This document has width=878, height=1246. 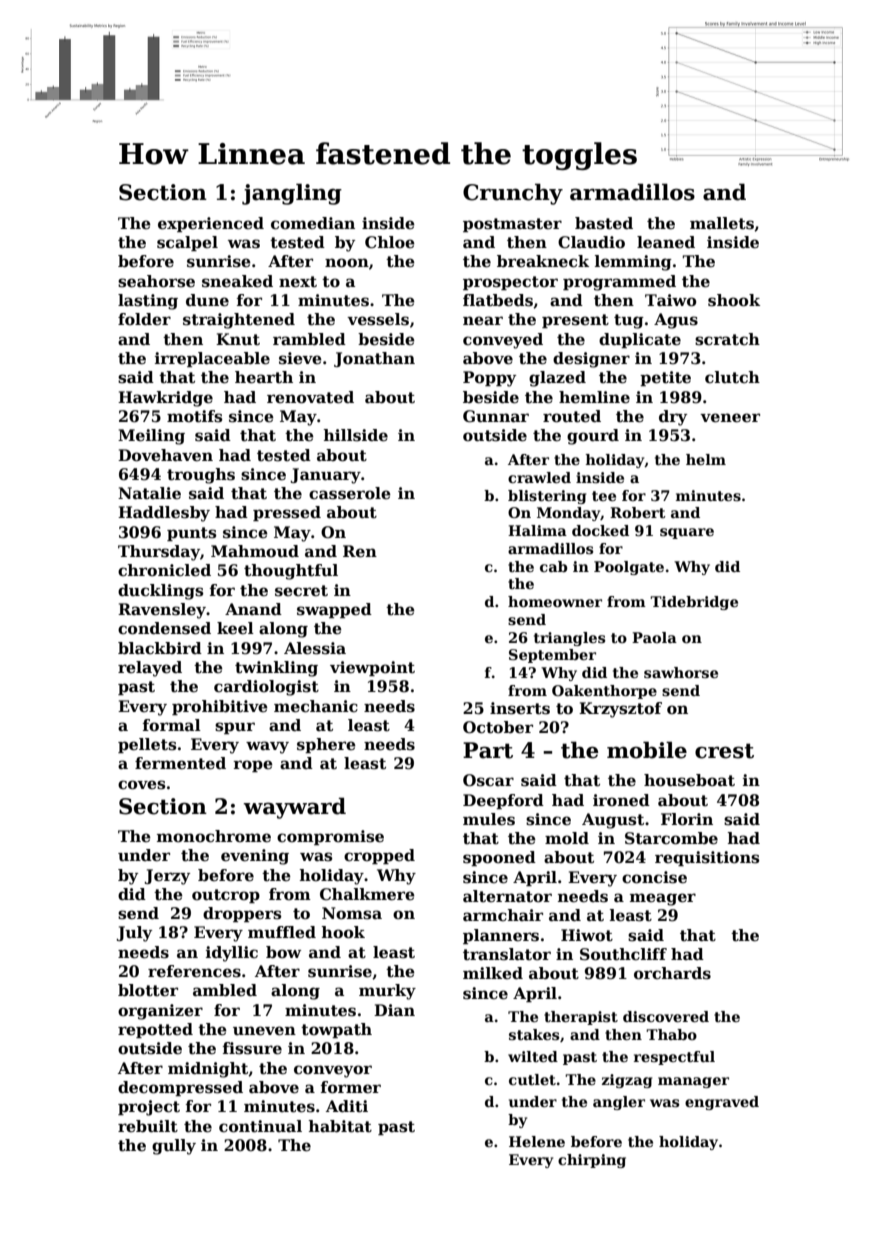 What do you see at coordinates (681, 672) in the document?
I see `sawhorse` at bounding box center [681, 672].
